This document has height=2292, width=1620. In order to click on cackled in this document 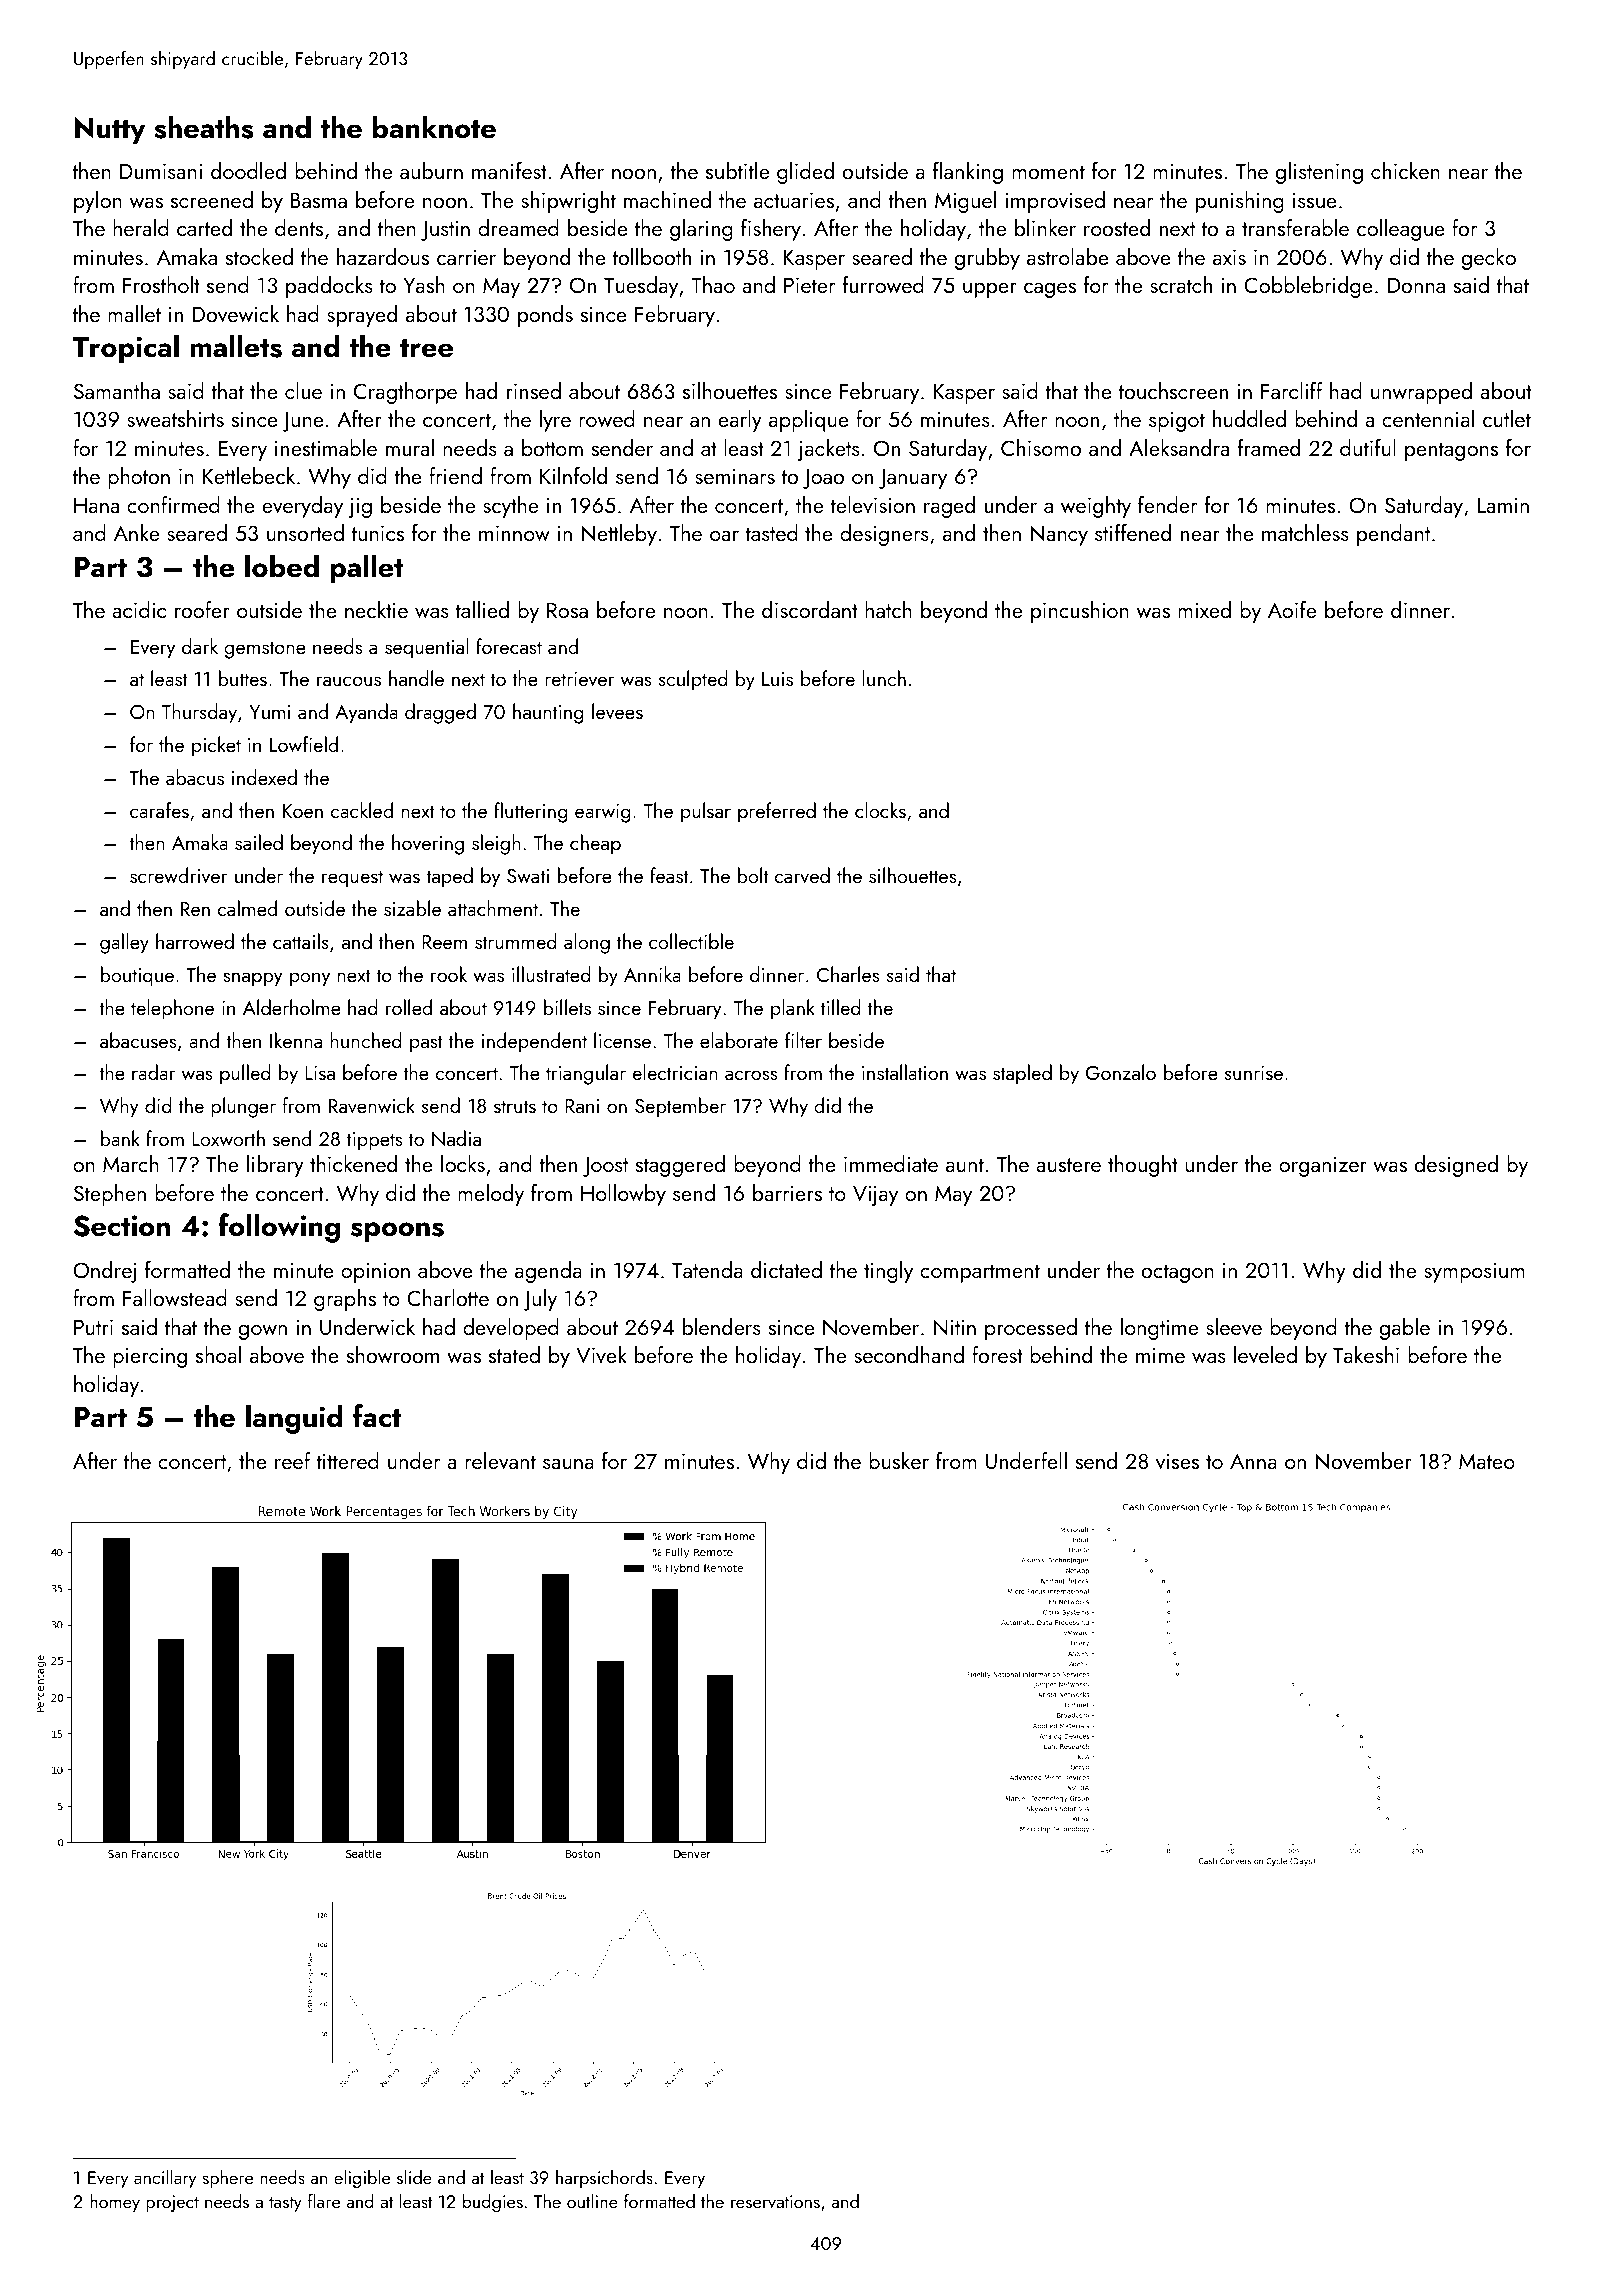, I will do `click(362, 810)`.
